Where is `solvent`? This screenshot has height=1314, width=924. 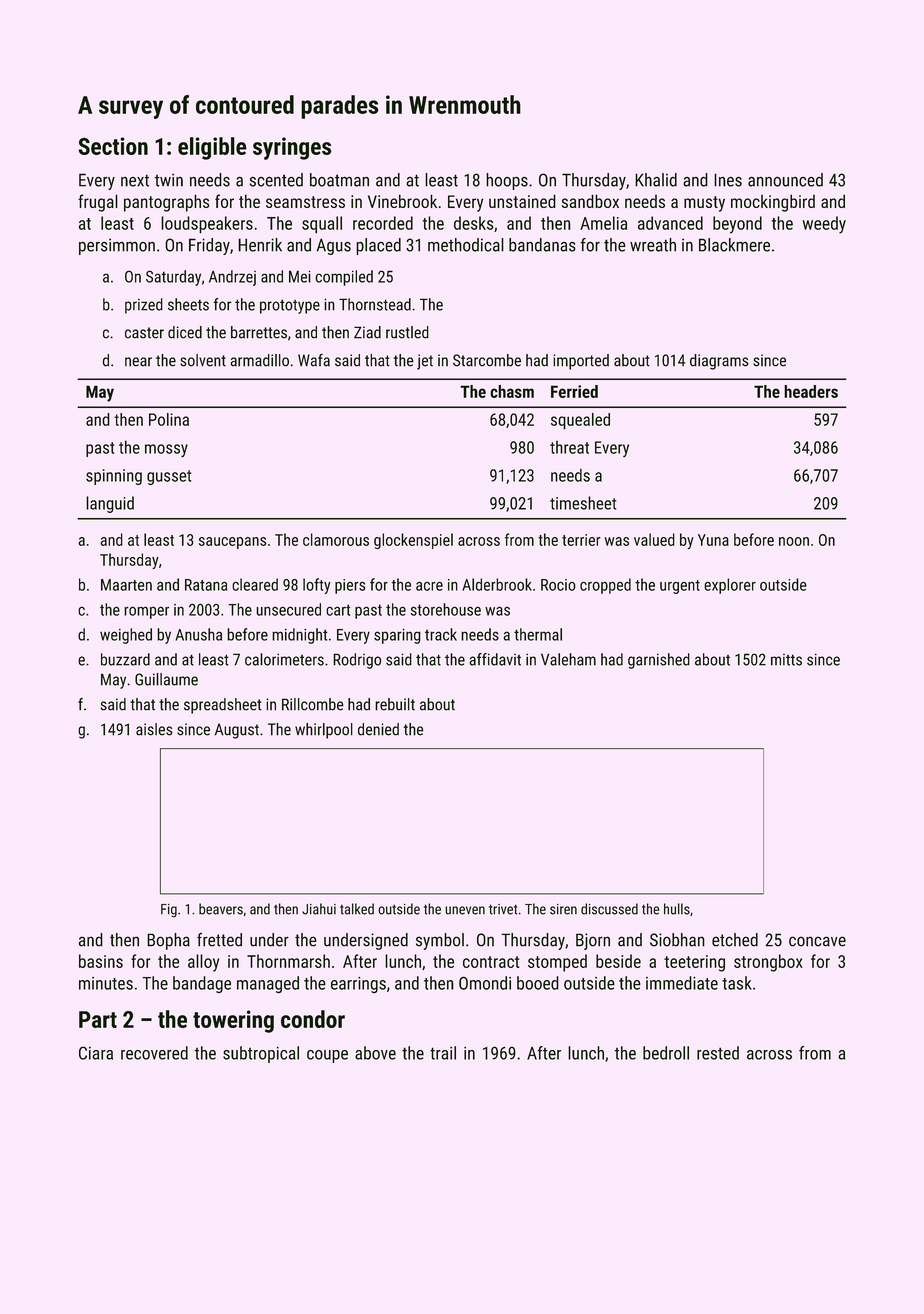
solvent is located at coordinates (203, 360).
